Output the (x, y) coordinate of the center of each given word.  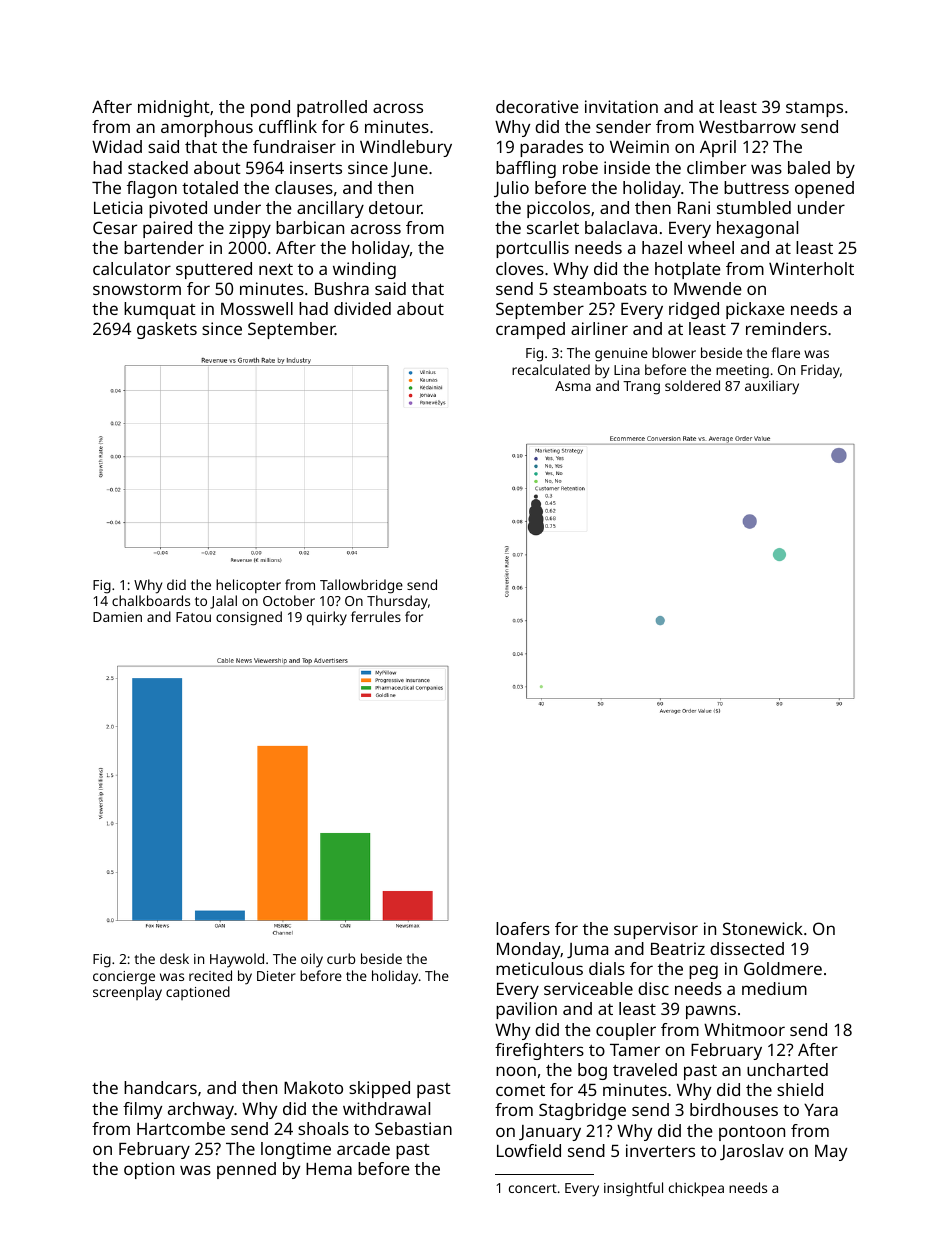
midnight (174, 108)
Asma (573, 386)
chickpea (696, 1189)
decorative (537, 106)
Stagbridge (582, 1111)
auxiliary (772, 387)
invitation (621, 106)
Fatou (193, 617)
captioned (198, 993)
